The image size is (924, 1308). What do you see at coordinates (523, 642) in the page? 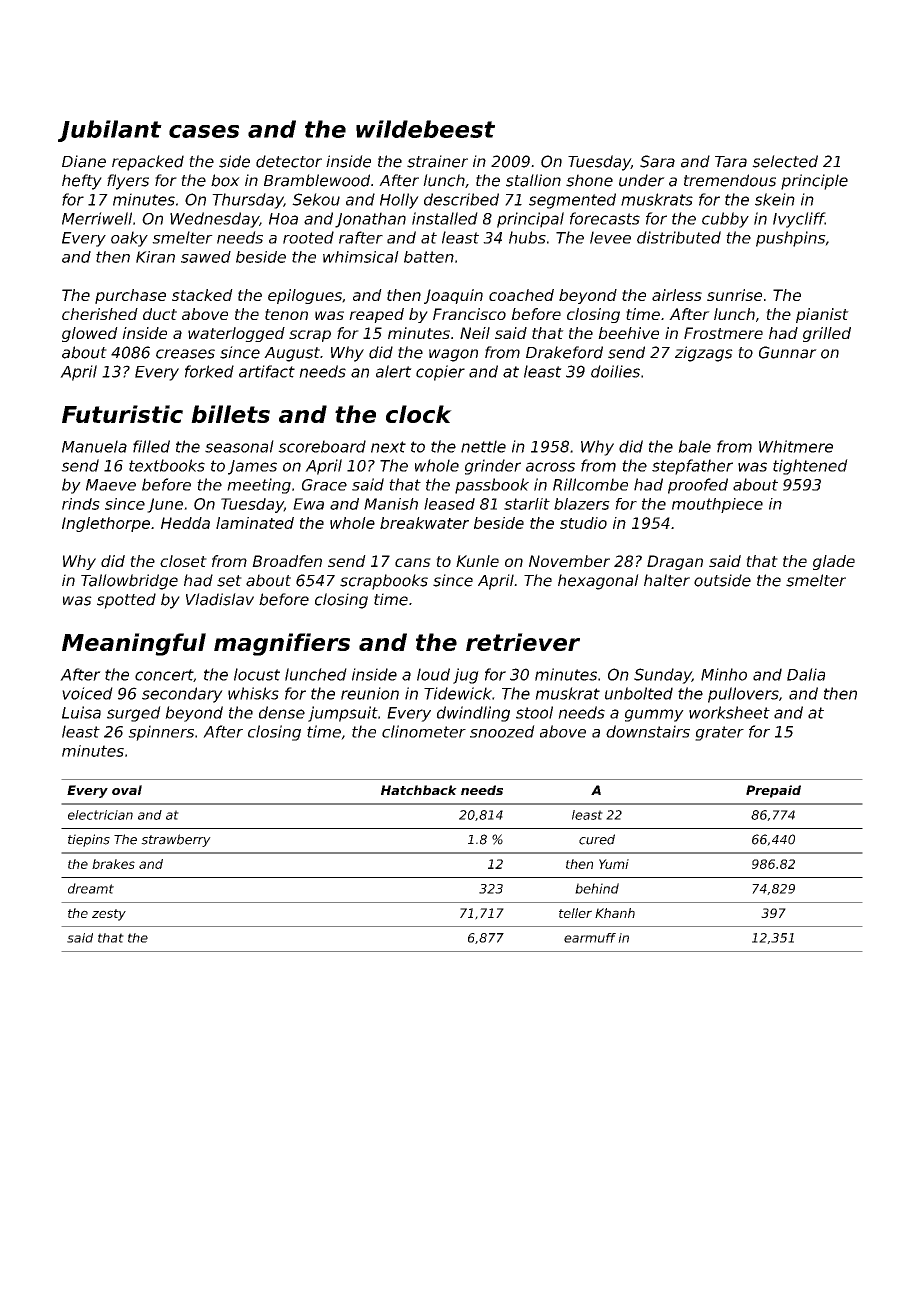
I see `retriever` at bounding box center [523, 642].
